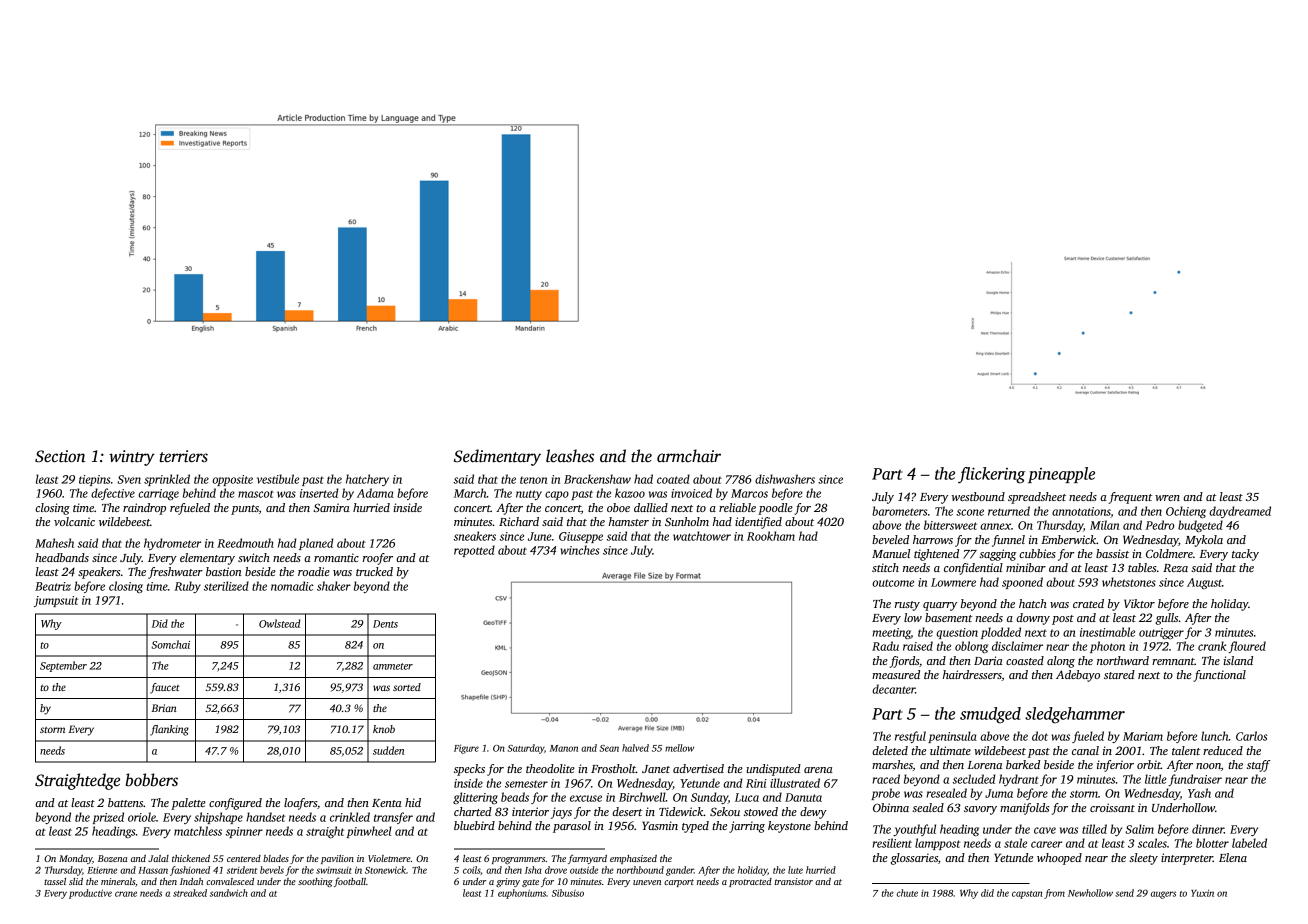  Describe the element at coordinates (1163, 895) in the screenshot. I see `augers` at that location.
